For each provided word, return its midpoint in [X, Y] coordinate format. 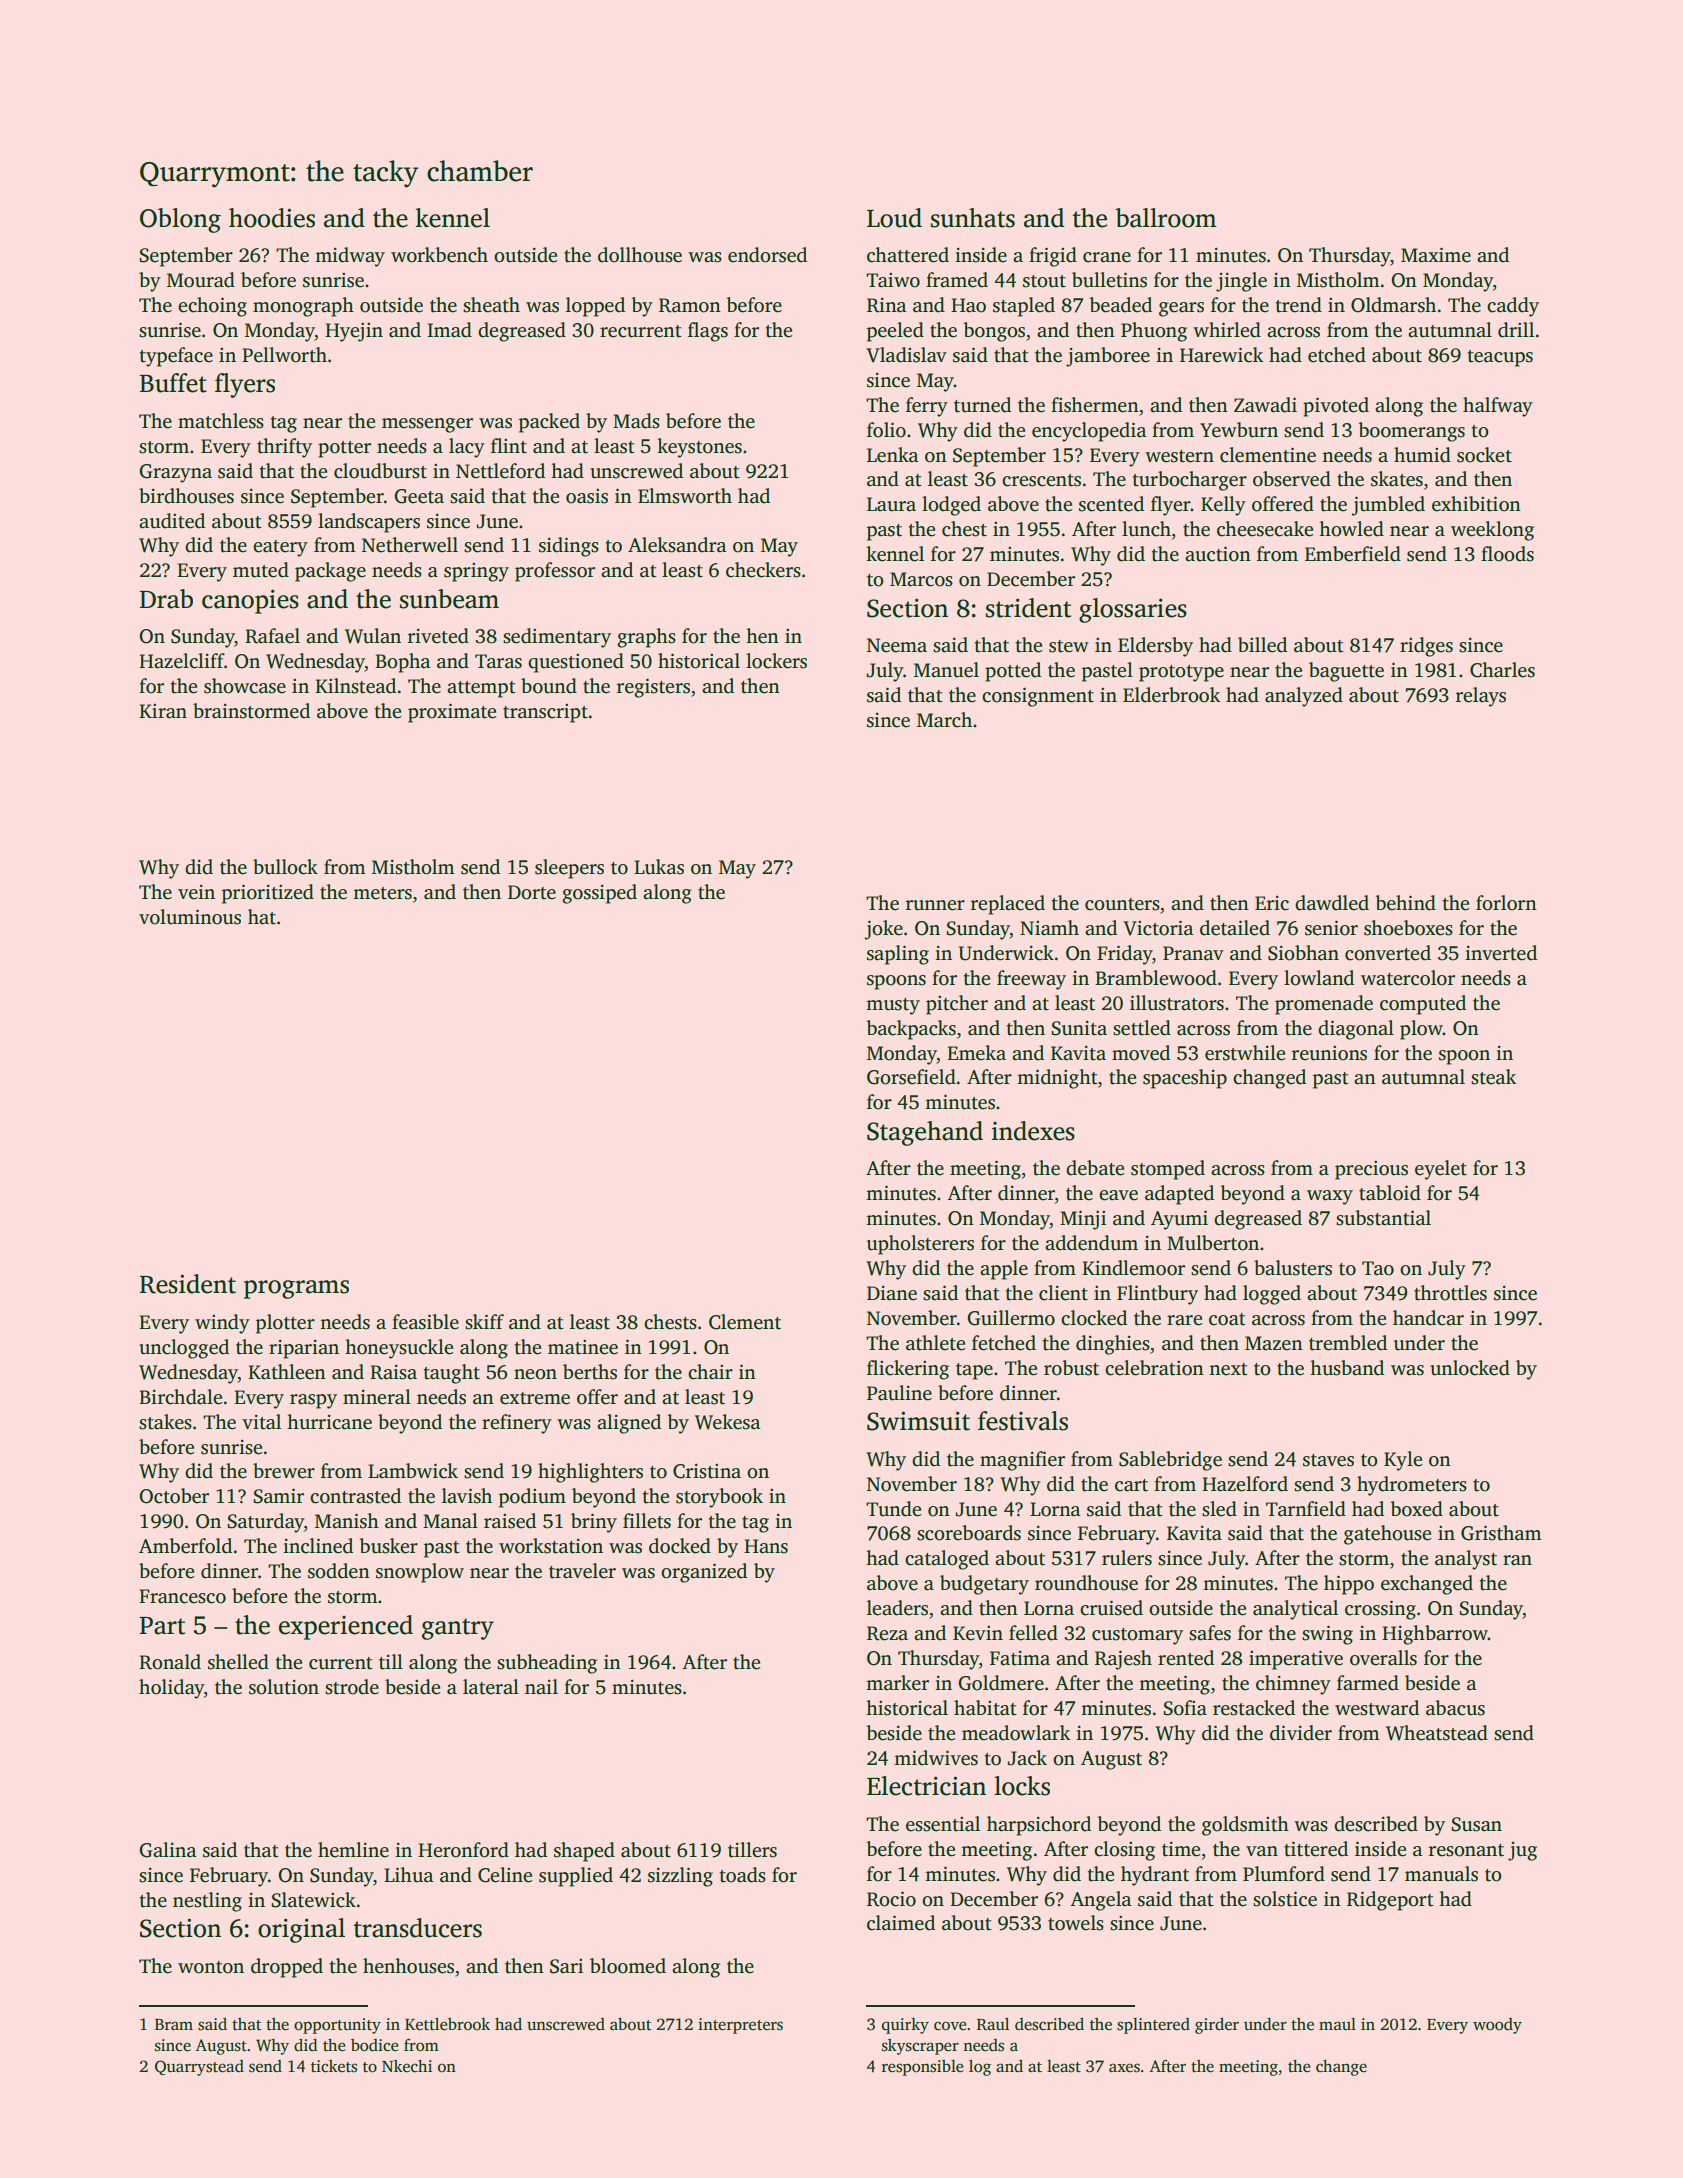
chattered [908, 255]
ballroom [1166, 218]
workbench [439, 255]
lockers [776, 661]
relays [1481, 697]
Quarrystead [199, 2068]
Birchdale [181, 1397]
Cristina [707, 1471]
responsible [923, 2068]
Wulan [373, 636]
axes [1124, 2068]
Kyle [1403, 1461]
